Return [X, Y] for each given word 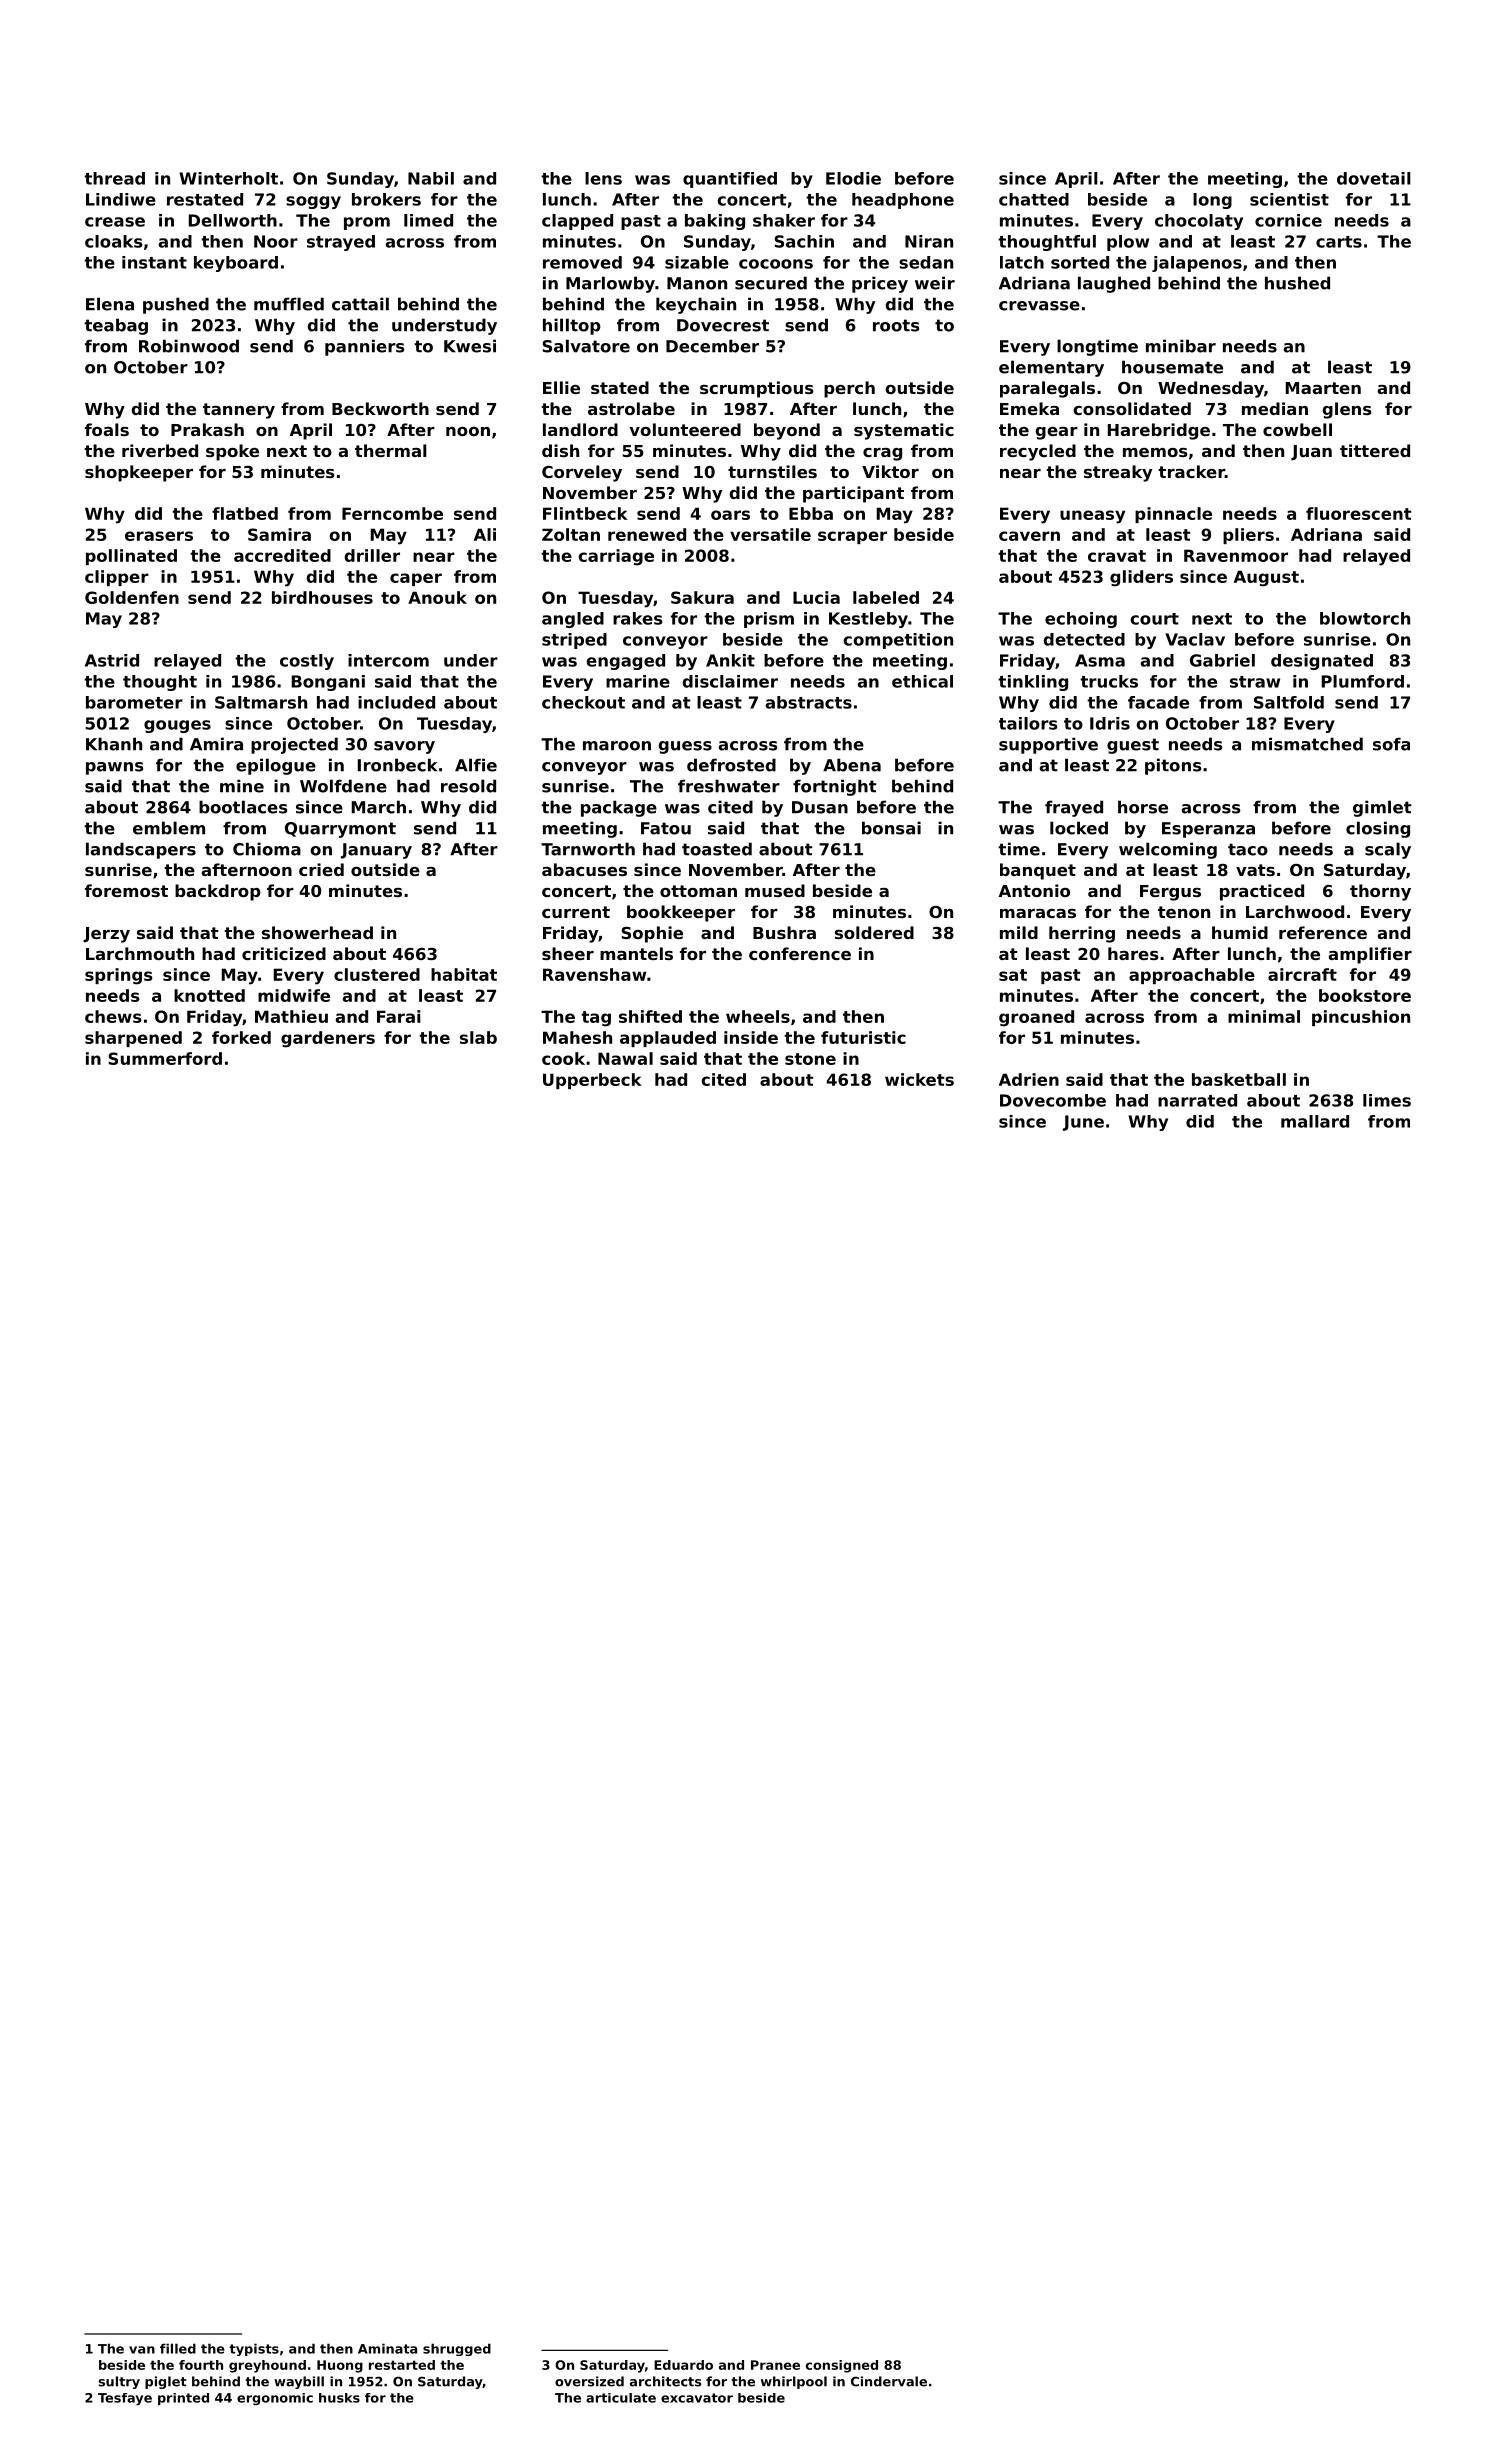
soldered [874, 932]
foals [107, 429]
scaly [1388, 850]
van [142, 2350]
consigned [842, 2366]
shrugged [457, 2349]
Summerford [165, 1058]
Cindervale [889, 2381]
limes [1387, 1100]
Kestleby [868, 620]
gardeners [328, 1039]
